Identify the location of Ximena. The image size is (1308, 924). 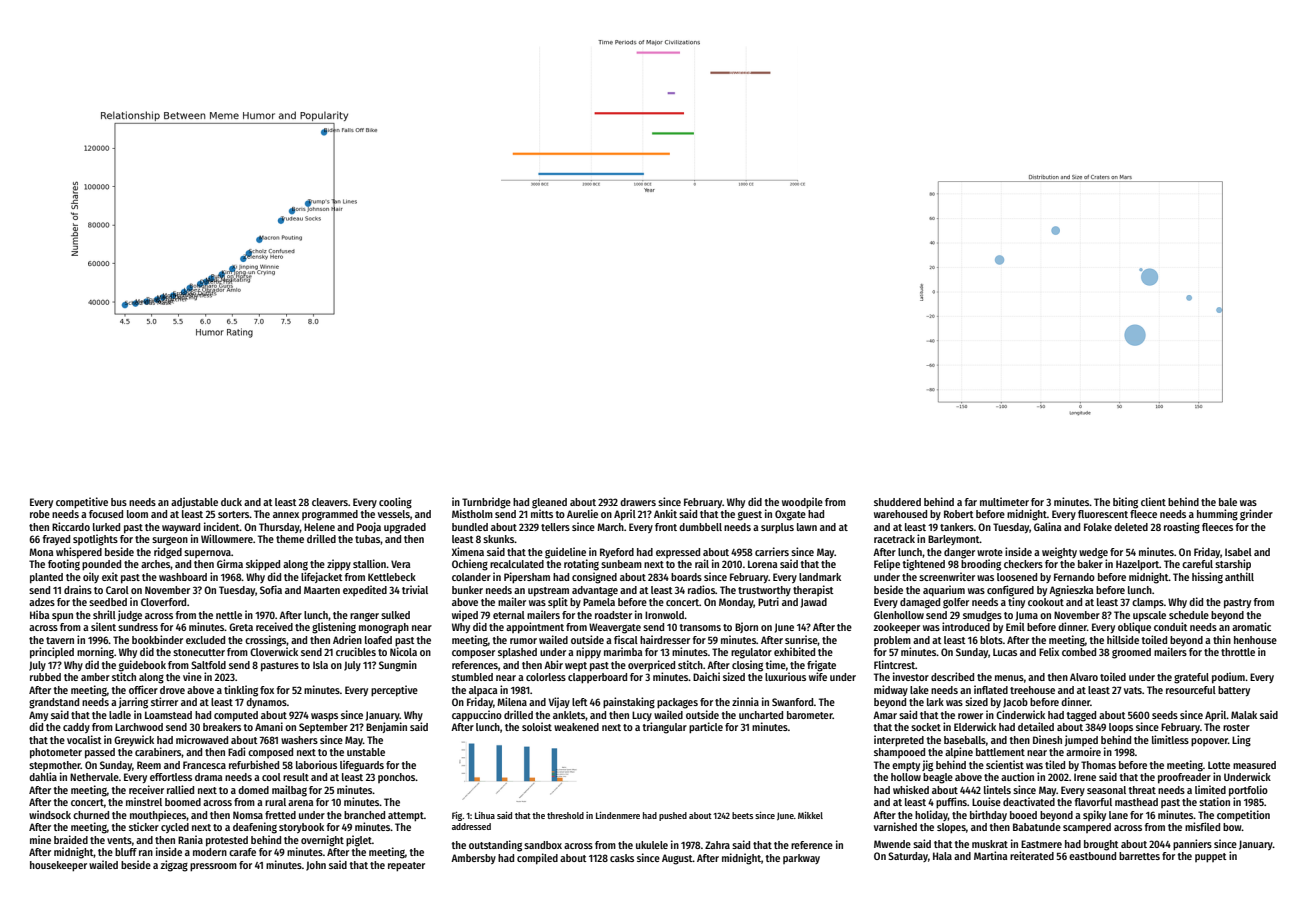
(468, 551).
